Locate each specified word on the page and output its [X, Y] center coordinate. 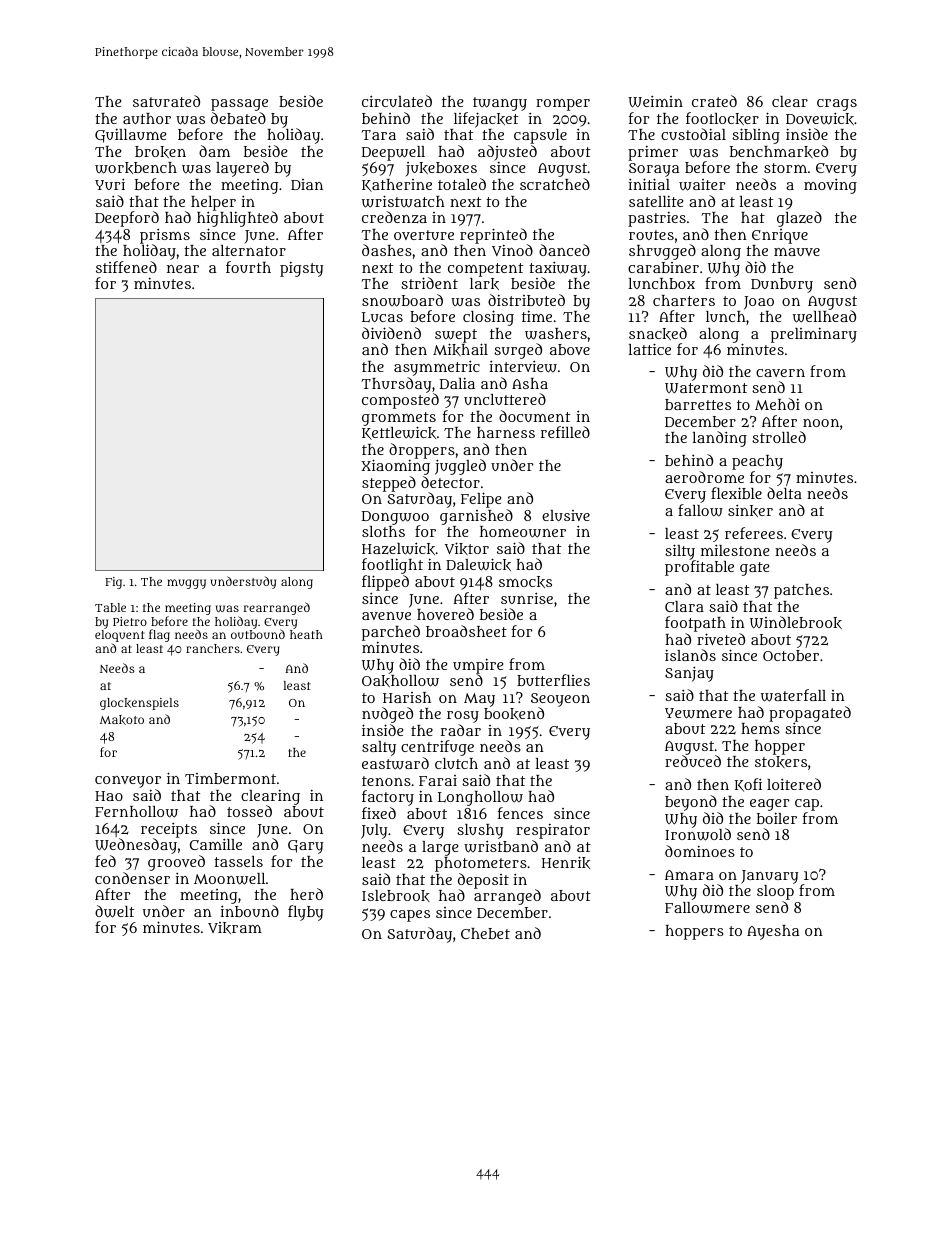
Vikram [235, 928]
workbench [136, 168]
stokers [781, 762]
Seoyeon [560, 700]
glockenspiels [139, 704]
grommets [399, 419]
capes [410, 916]
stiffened [126, 267]
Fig [113, 583]
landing [720, 439]
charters [684, 300]
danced [564, 250]
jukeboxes [441, 169]
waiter [702, 185]
